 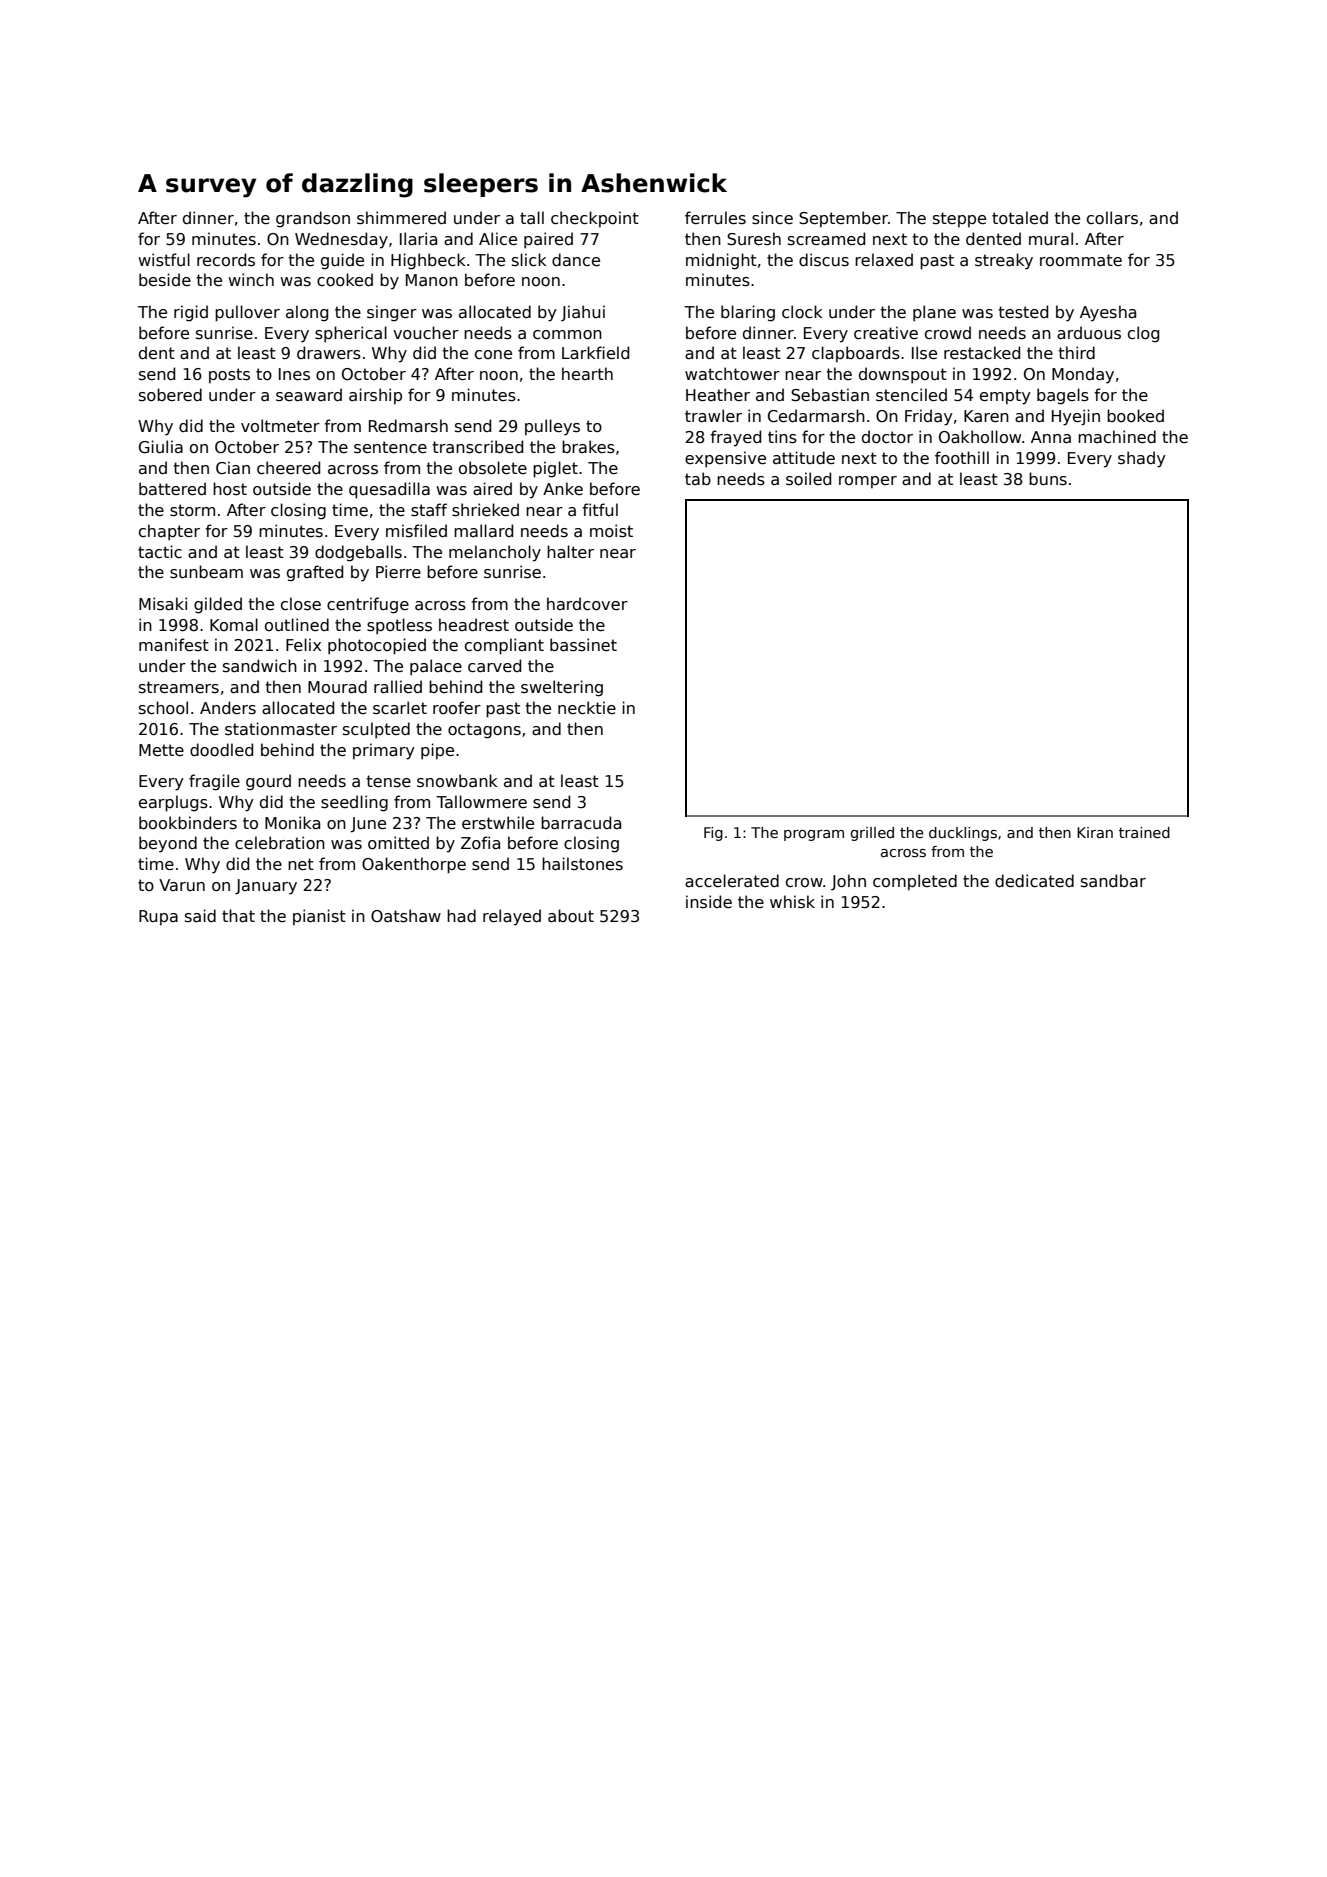 I want to click on June, so click(x=368, y=825).
